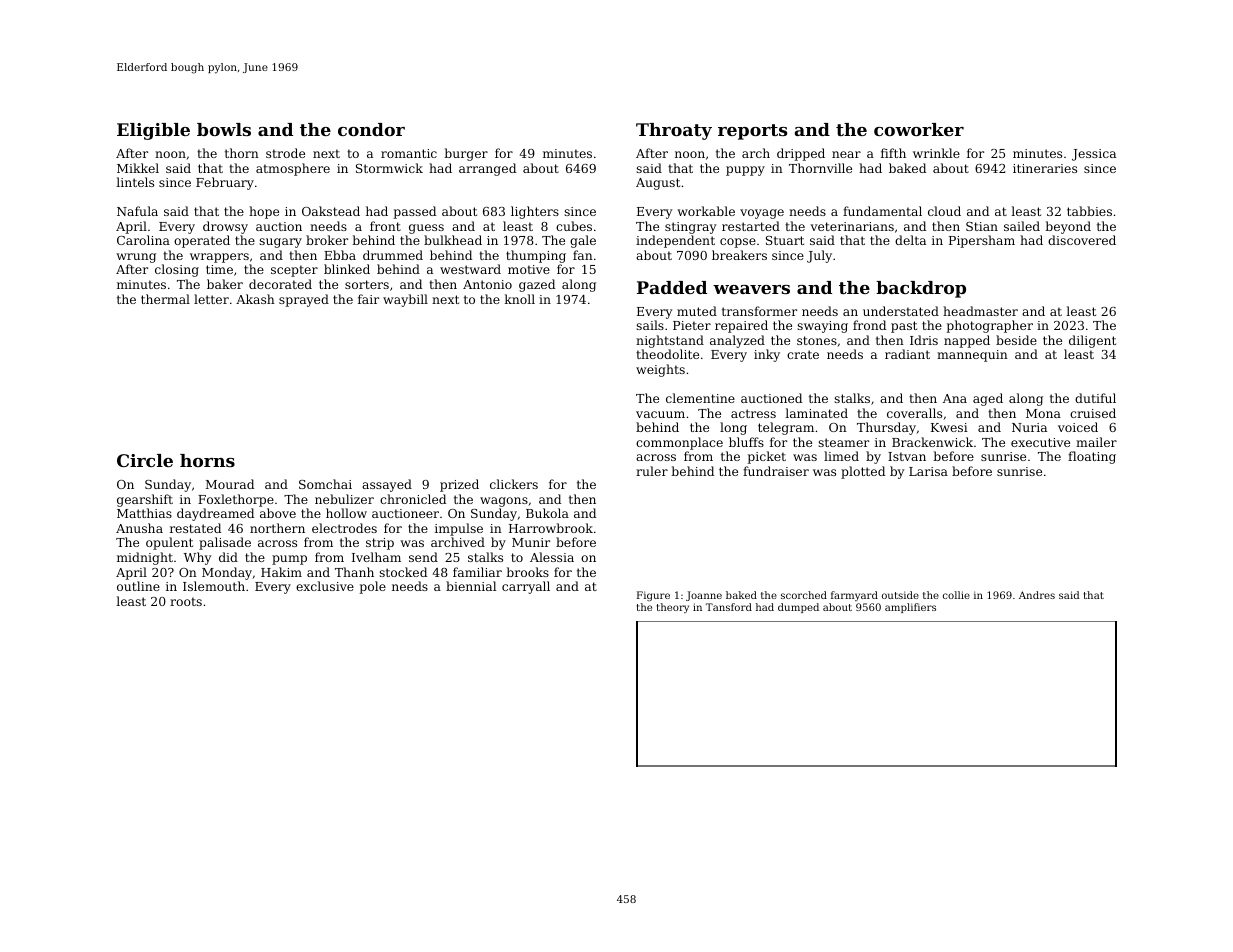  I want to click on fundamental, so click(882, 211).
